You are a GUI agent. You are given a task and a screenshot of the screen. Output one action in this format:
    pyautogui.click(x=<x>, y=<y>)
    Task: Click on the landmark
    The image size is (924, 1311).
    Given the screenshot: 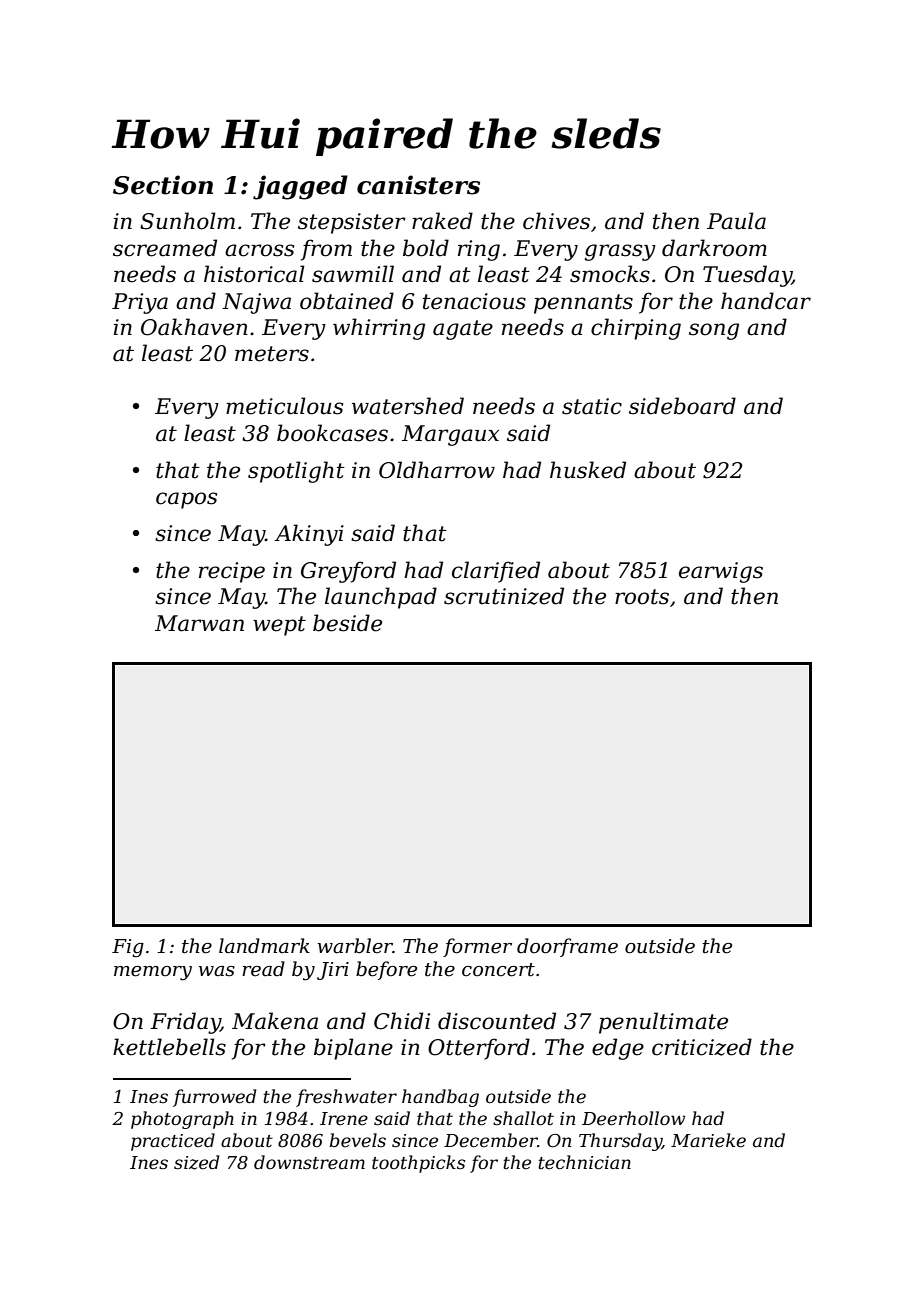 What is the action you would take?
    pyautogui.click(x=264, y=946)
